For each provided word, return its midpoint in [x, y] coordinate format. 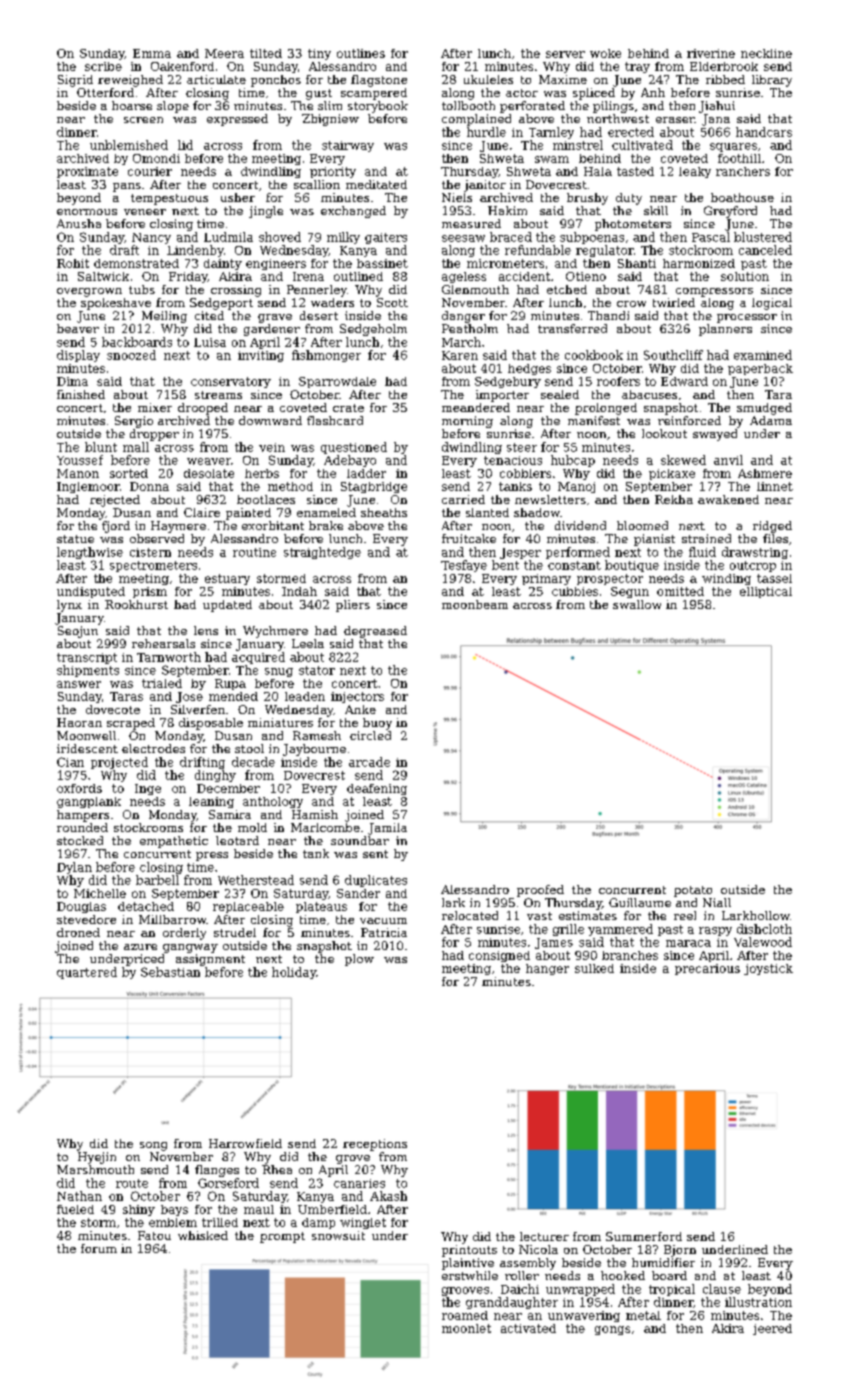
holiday [294, 973]
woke [605, 53]
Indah [299, 591]
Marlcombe [325, 827]
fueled [75, 1209]
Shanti [637, 263]
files [775, 538]
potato [693, 891]
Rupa [230, 684]
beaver [78, 328]
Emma [152, 53]
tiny [319, 54]
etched [567, 289]
